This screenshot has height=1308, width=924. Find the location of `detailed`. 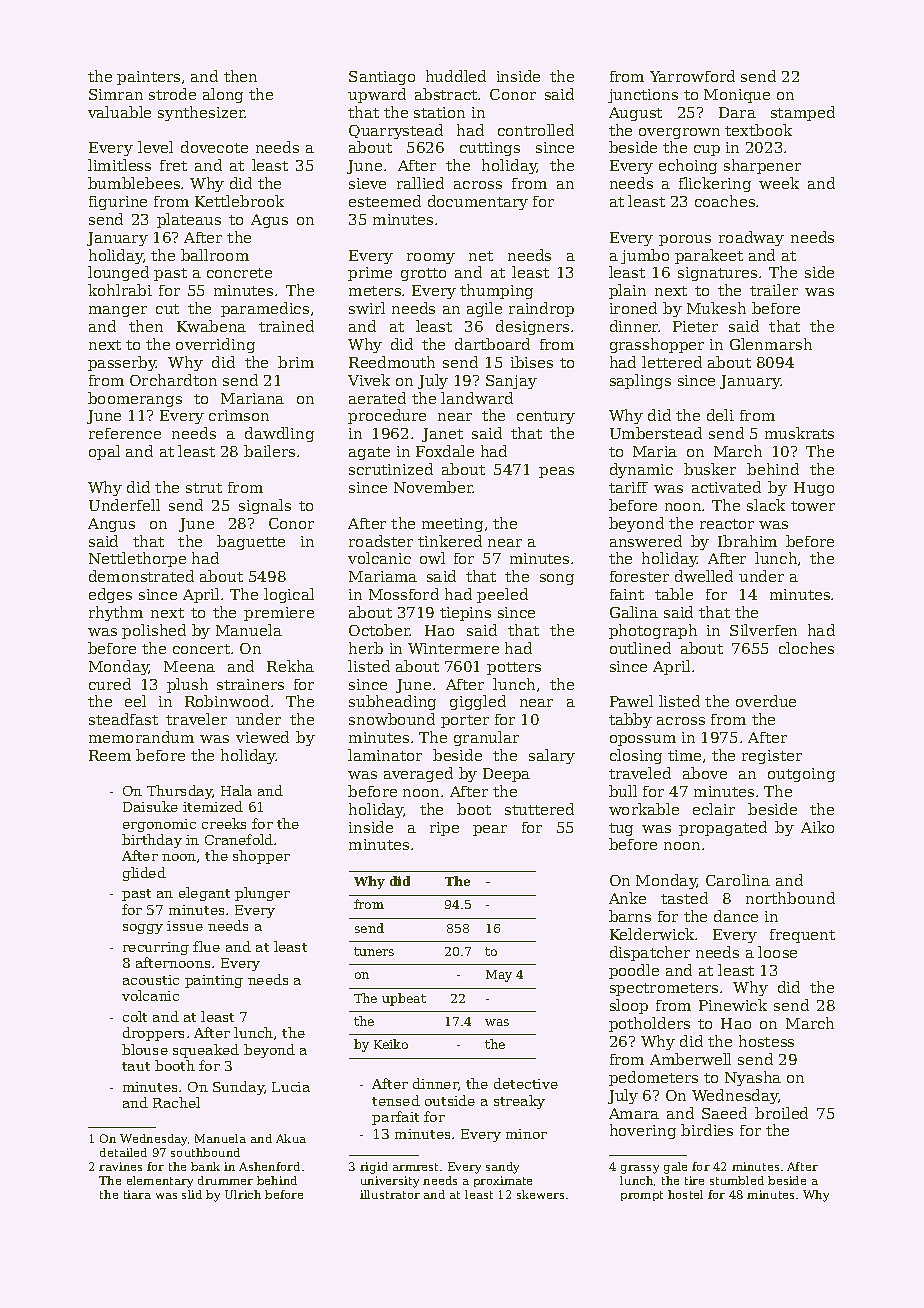

detailed is located at coordinates (123, 1152).
